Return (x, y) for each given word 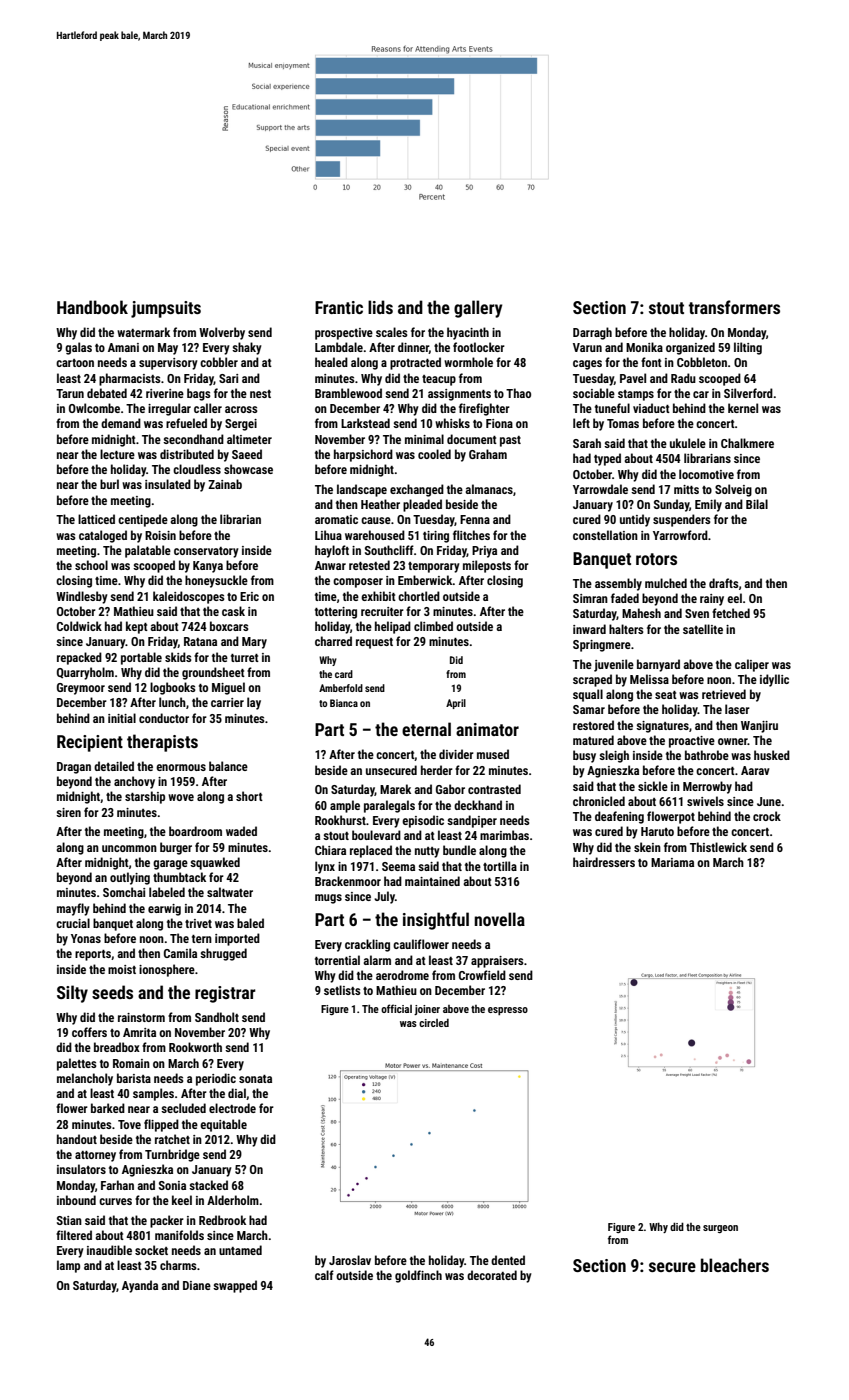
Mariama (672, 862)
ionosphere (167, 970)
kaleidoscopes (189, 597)
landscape (362, 490)
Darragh (592, 333)
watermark (143, 332)
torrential (337, 960)
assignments (459, 395)
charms (178, 1265)
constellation (605, 535)
